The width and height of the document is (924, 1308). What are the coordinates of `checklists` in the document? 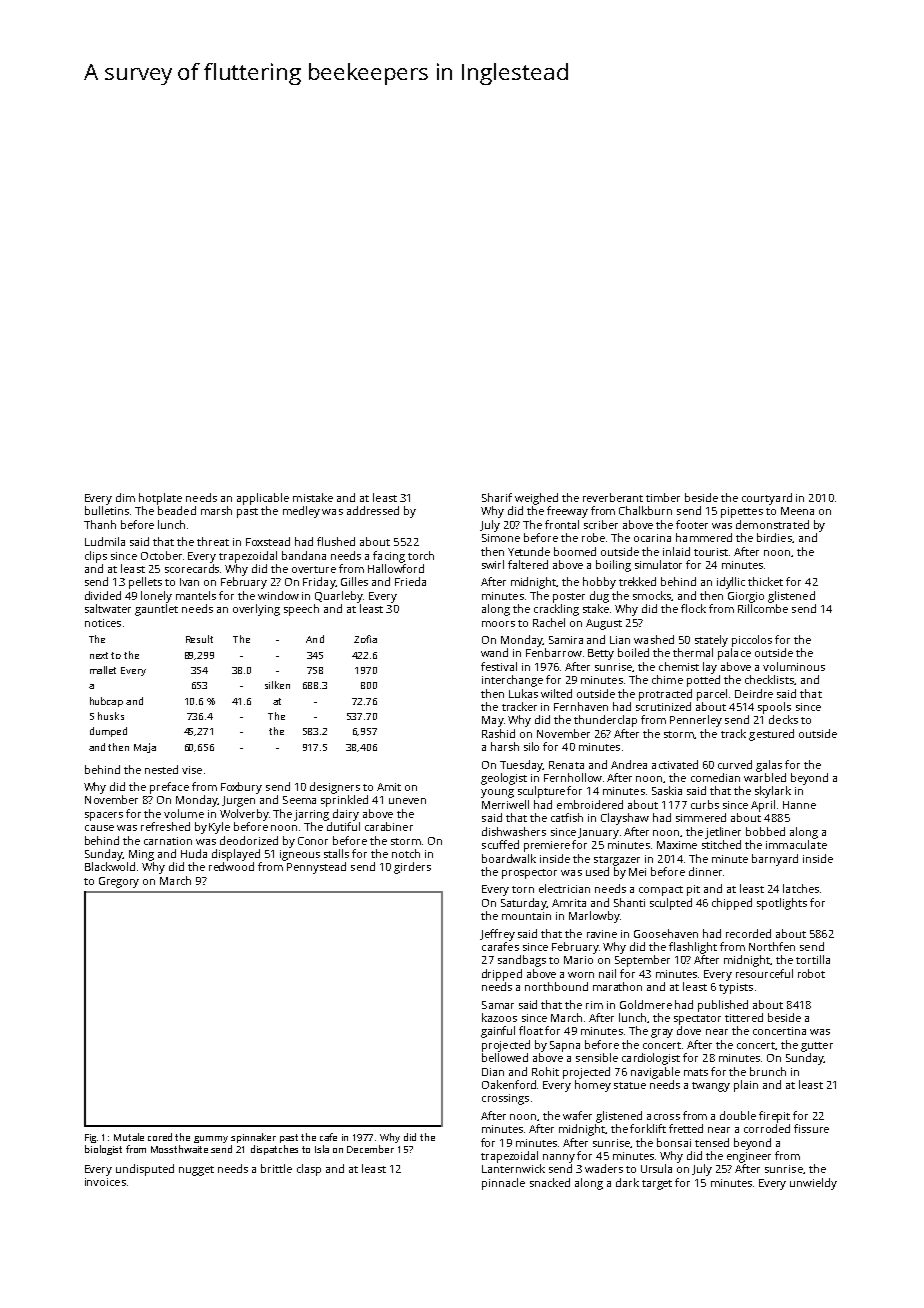 It's located at (769, 679).
